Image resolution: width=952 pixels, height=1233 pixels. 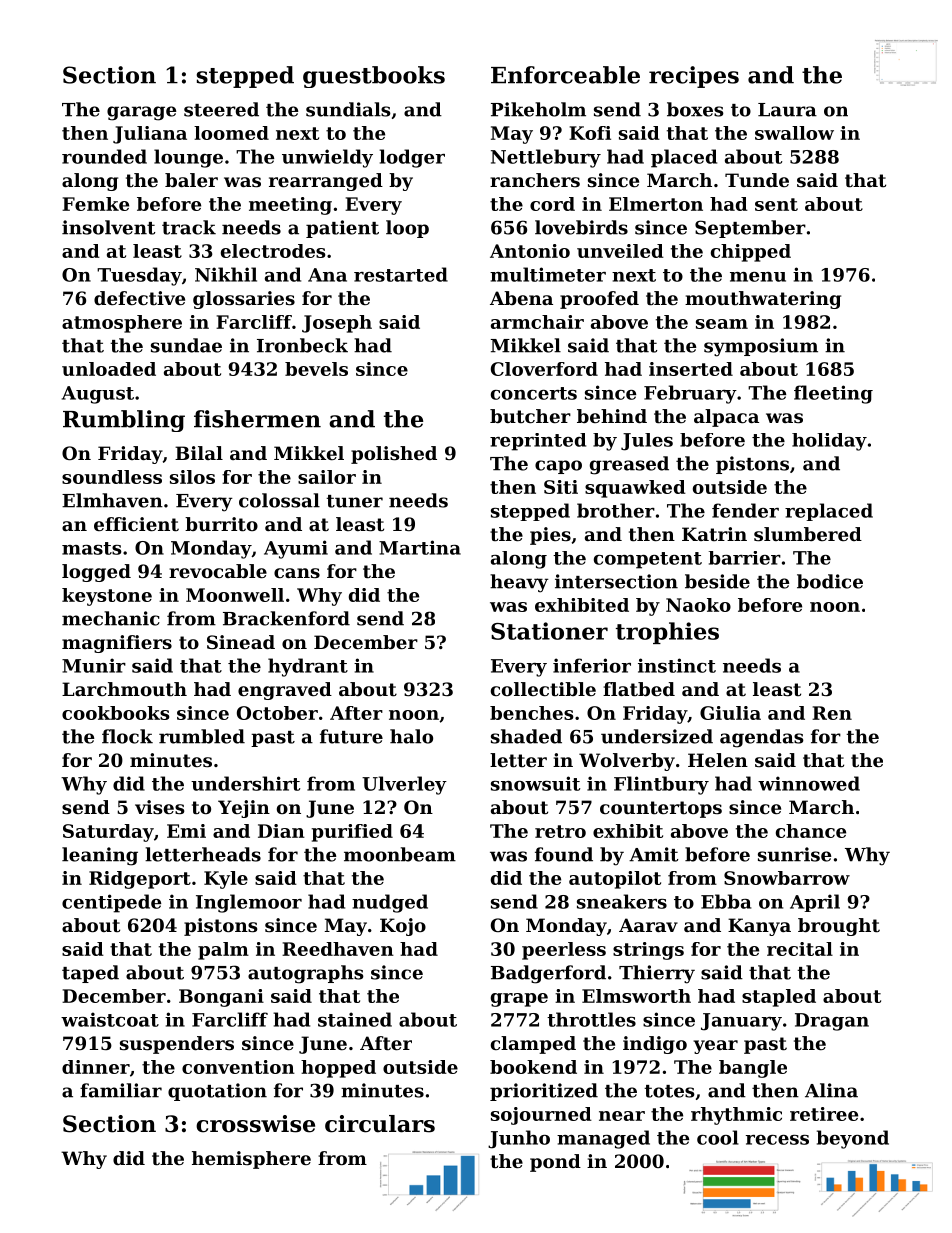 I want to click on collectible, so click(x=543, y=689).
